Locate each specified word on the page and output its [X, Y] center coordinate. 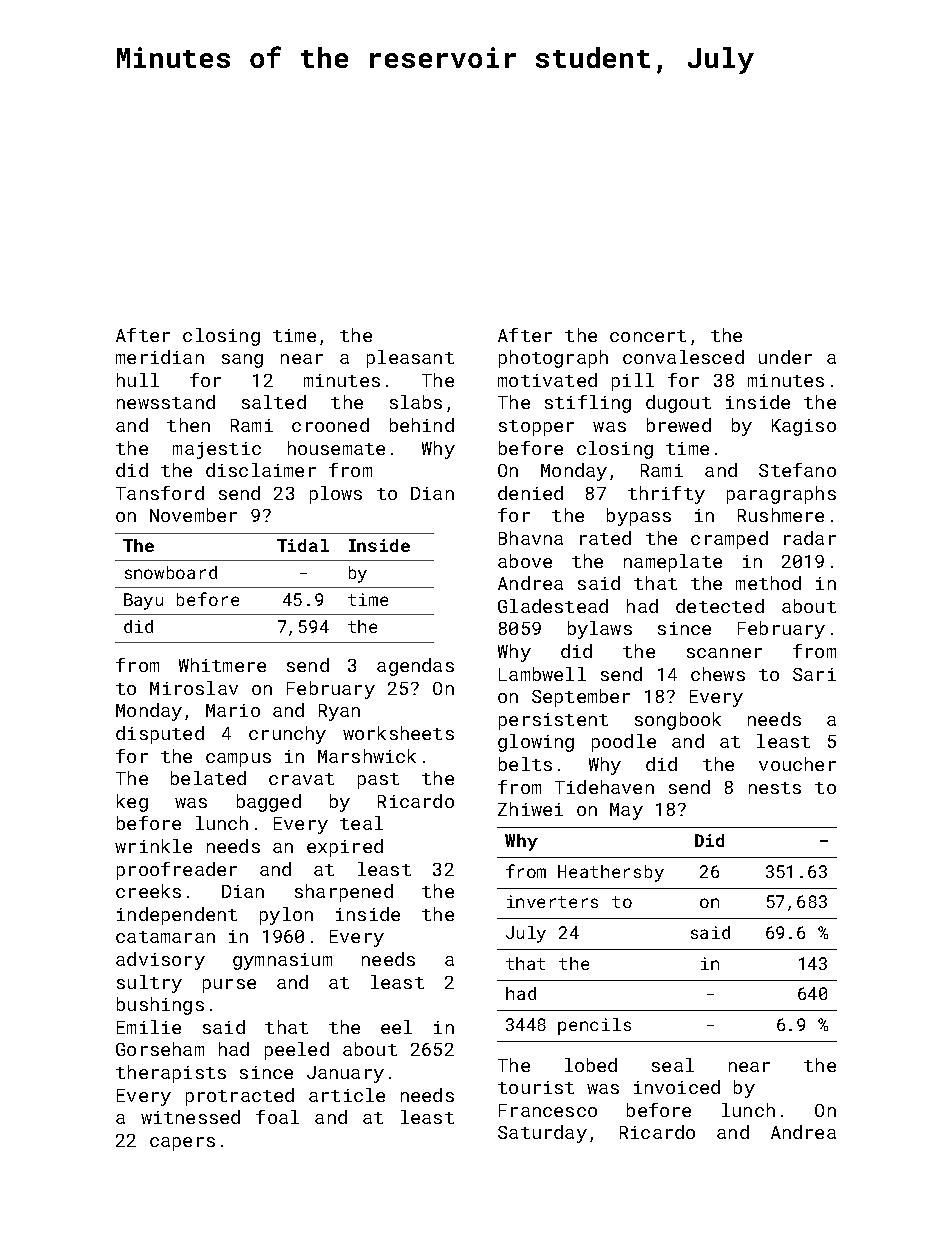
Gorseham [160, 1049]
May [626, 811]
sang [242, 361]
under [785, 357]
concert [648, 336]
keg [132, 803]
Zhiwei [530, 809]
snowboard [171, 572]
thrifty [666, 495]
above [525, 561]
